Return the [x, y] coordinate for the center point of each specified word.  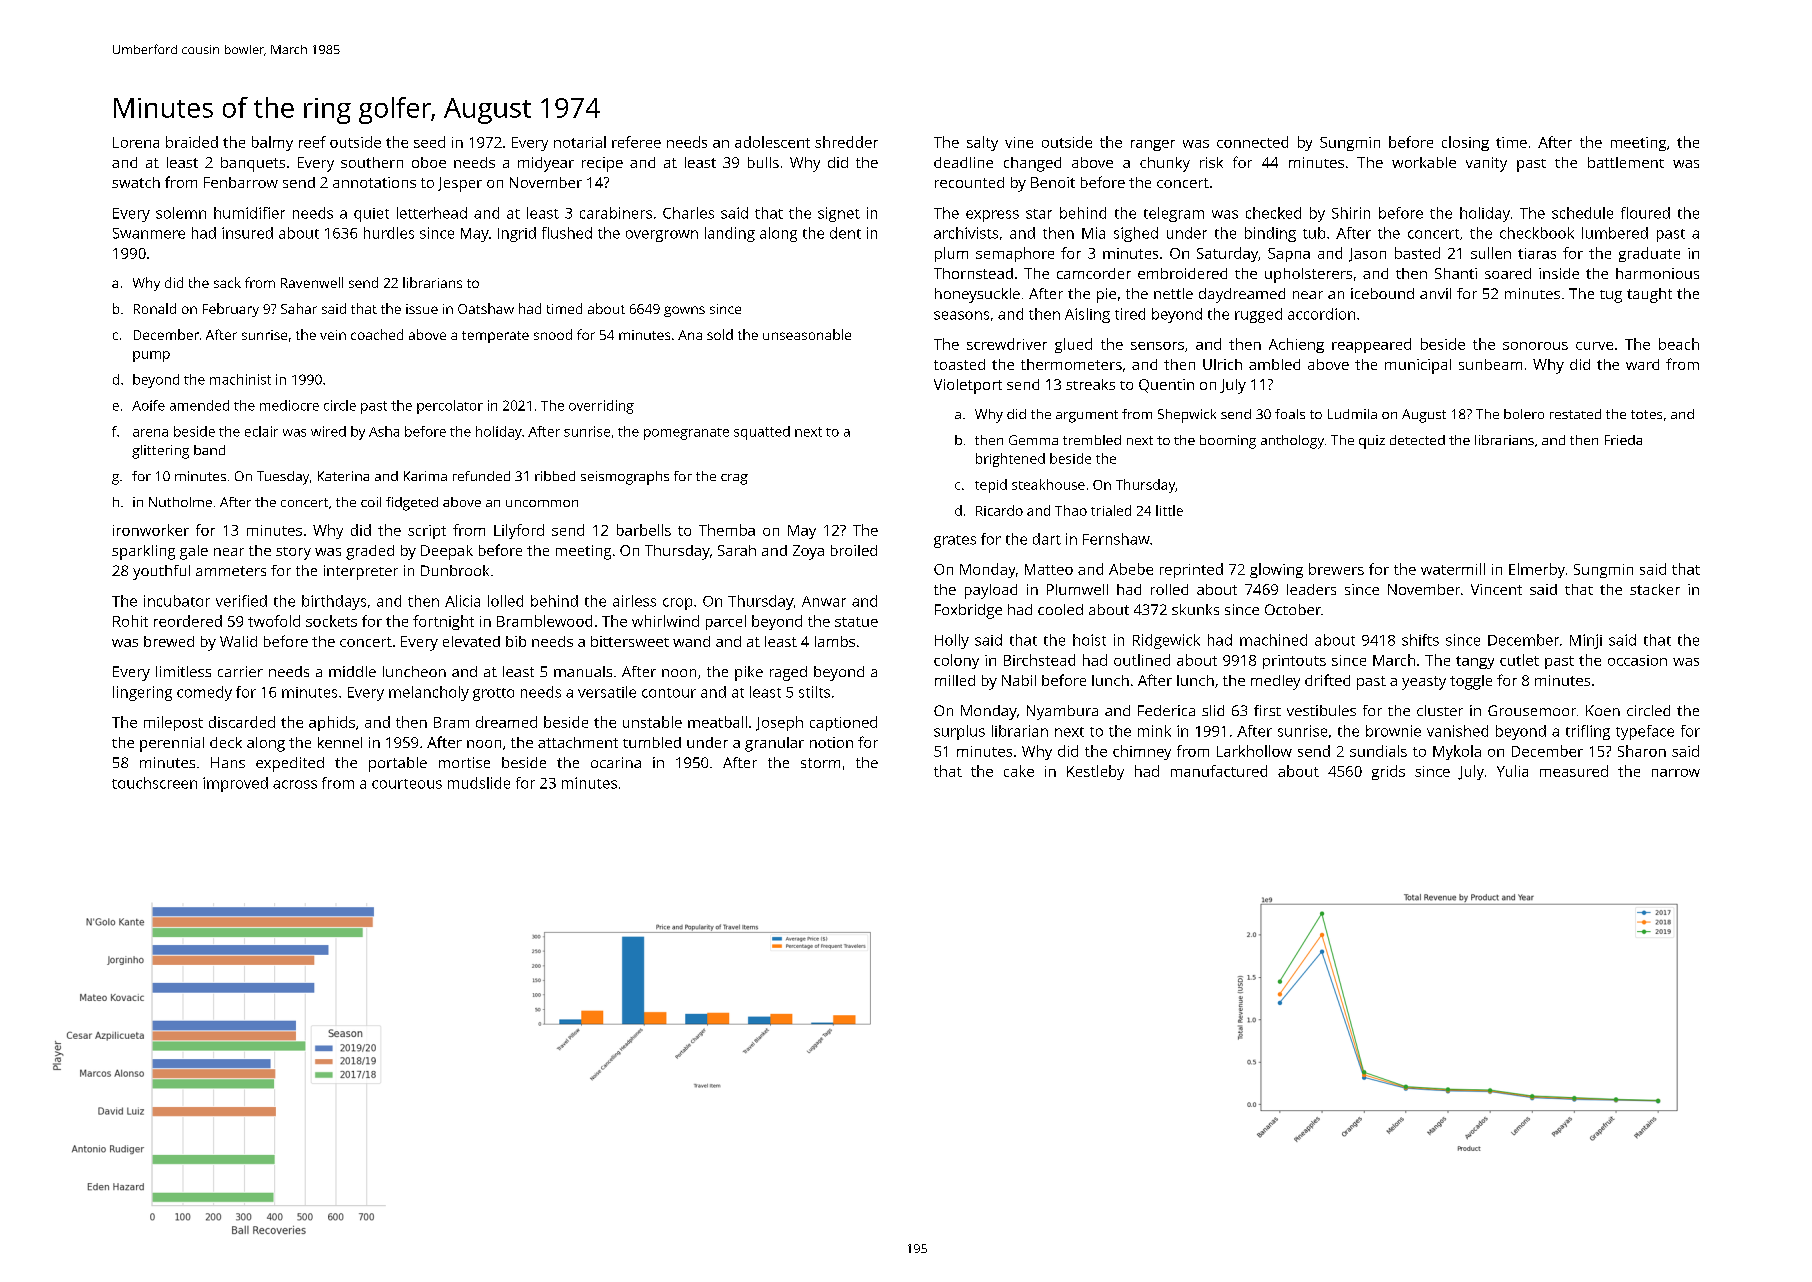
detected [1417, 440]
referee [636, 142]
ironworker [151, 530]
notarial [580, 142]
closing [1465, 143]
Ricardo [999, 510]
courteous [407, 784]
